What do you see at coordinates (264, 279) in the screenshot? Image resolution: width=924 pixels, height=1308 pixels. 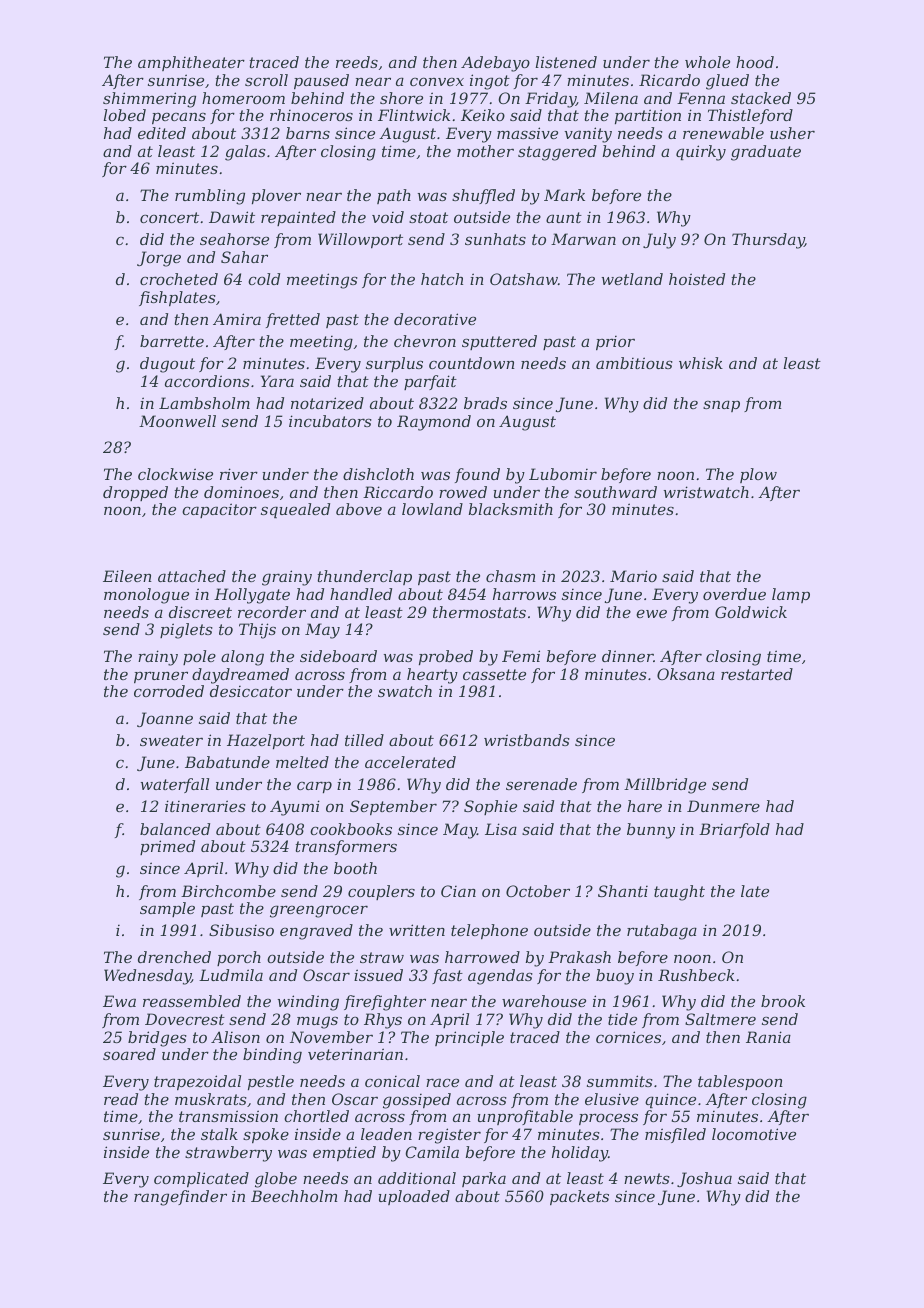 I see `cold` at bounding box center [264, 279].
